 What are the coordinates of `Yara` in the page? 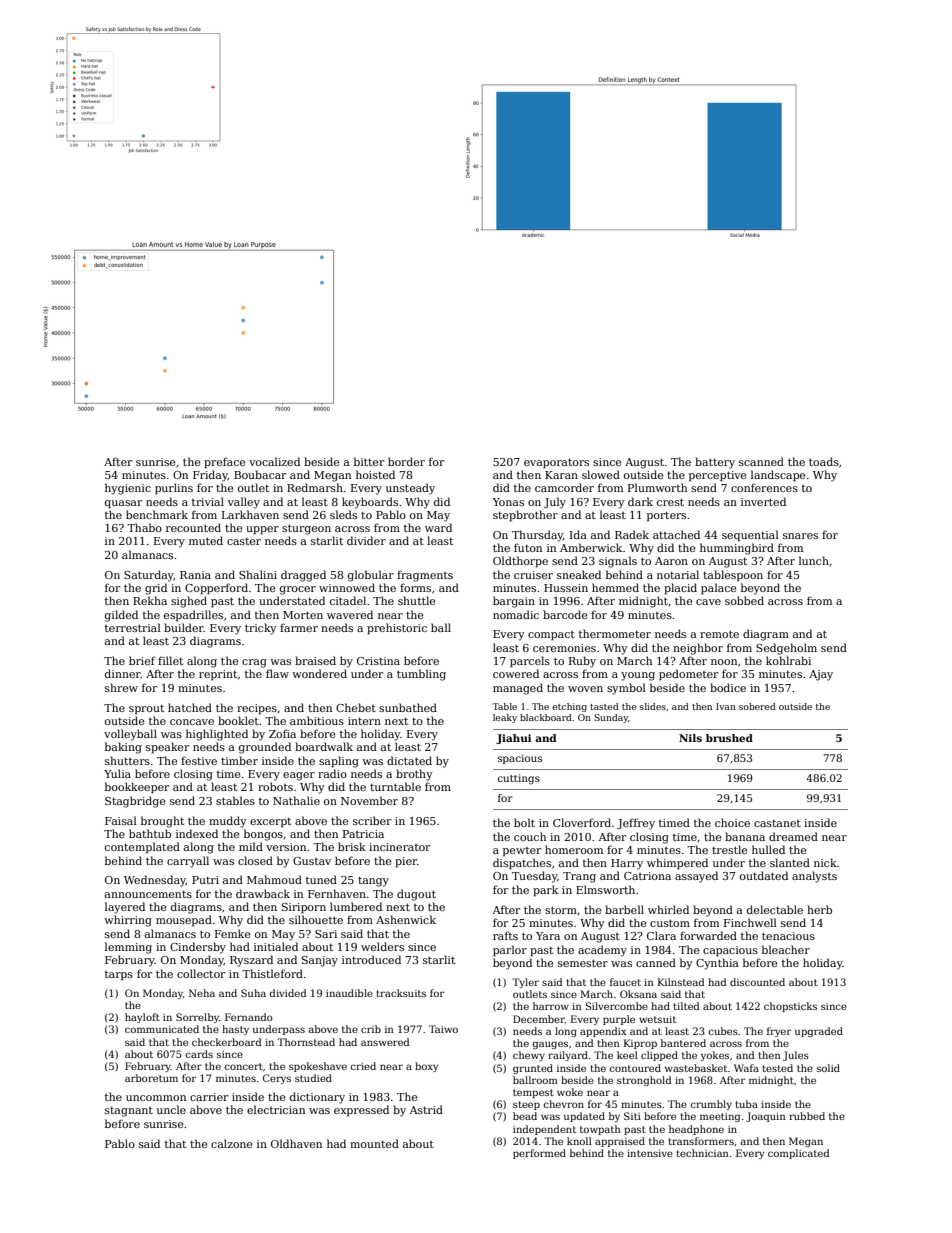 It's located at (548, 936).
